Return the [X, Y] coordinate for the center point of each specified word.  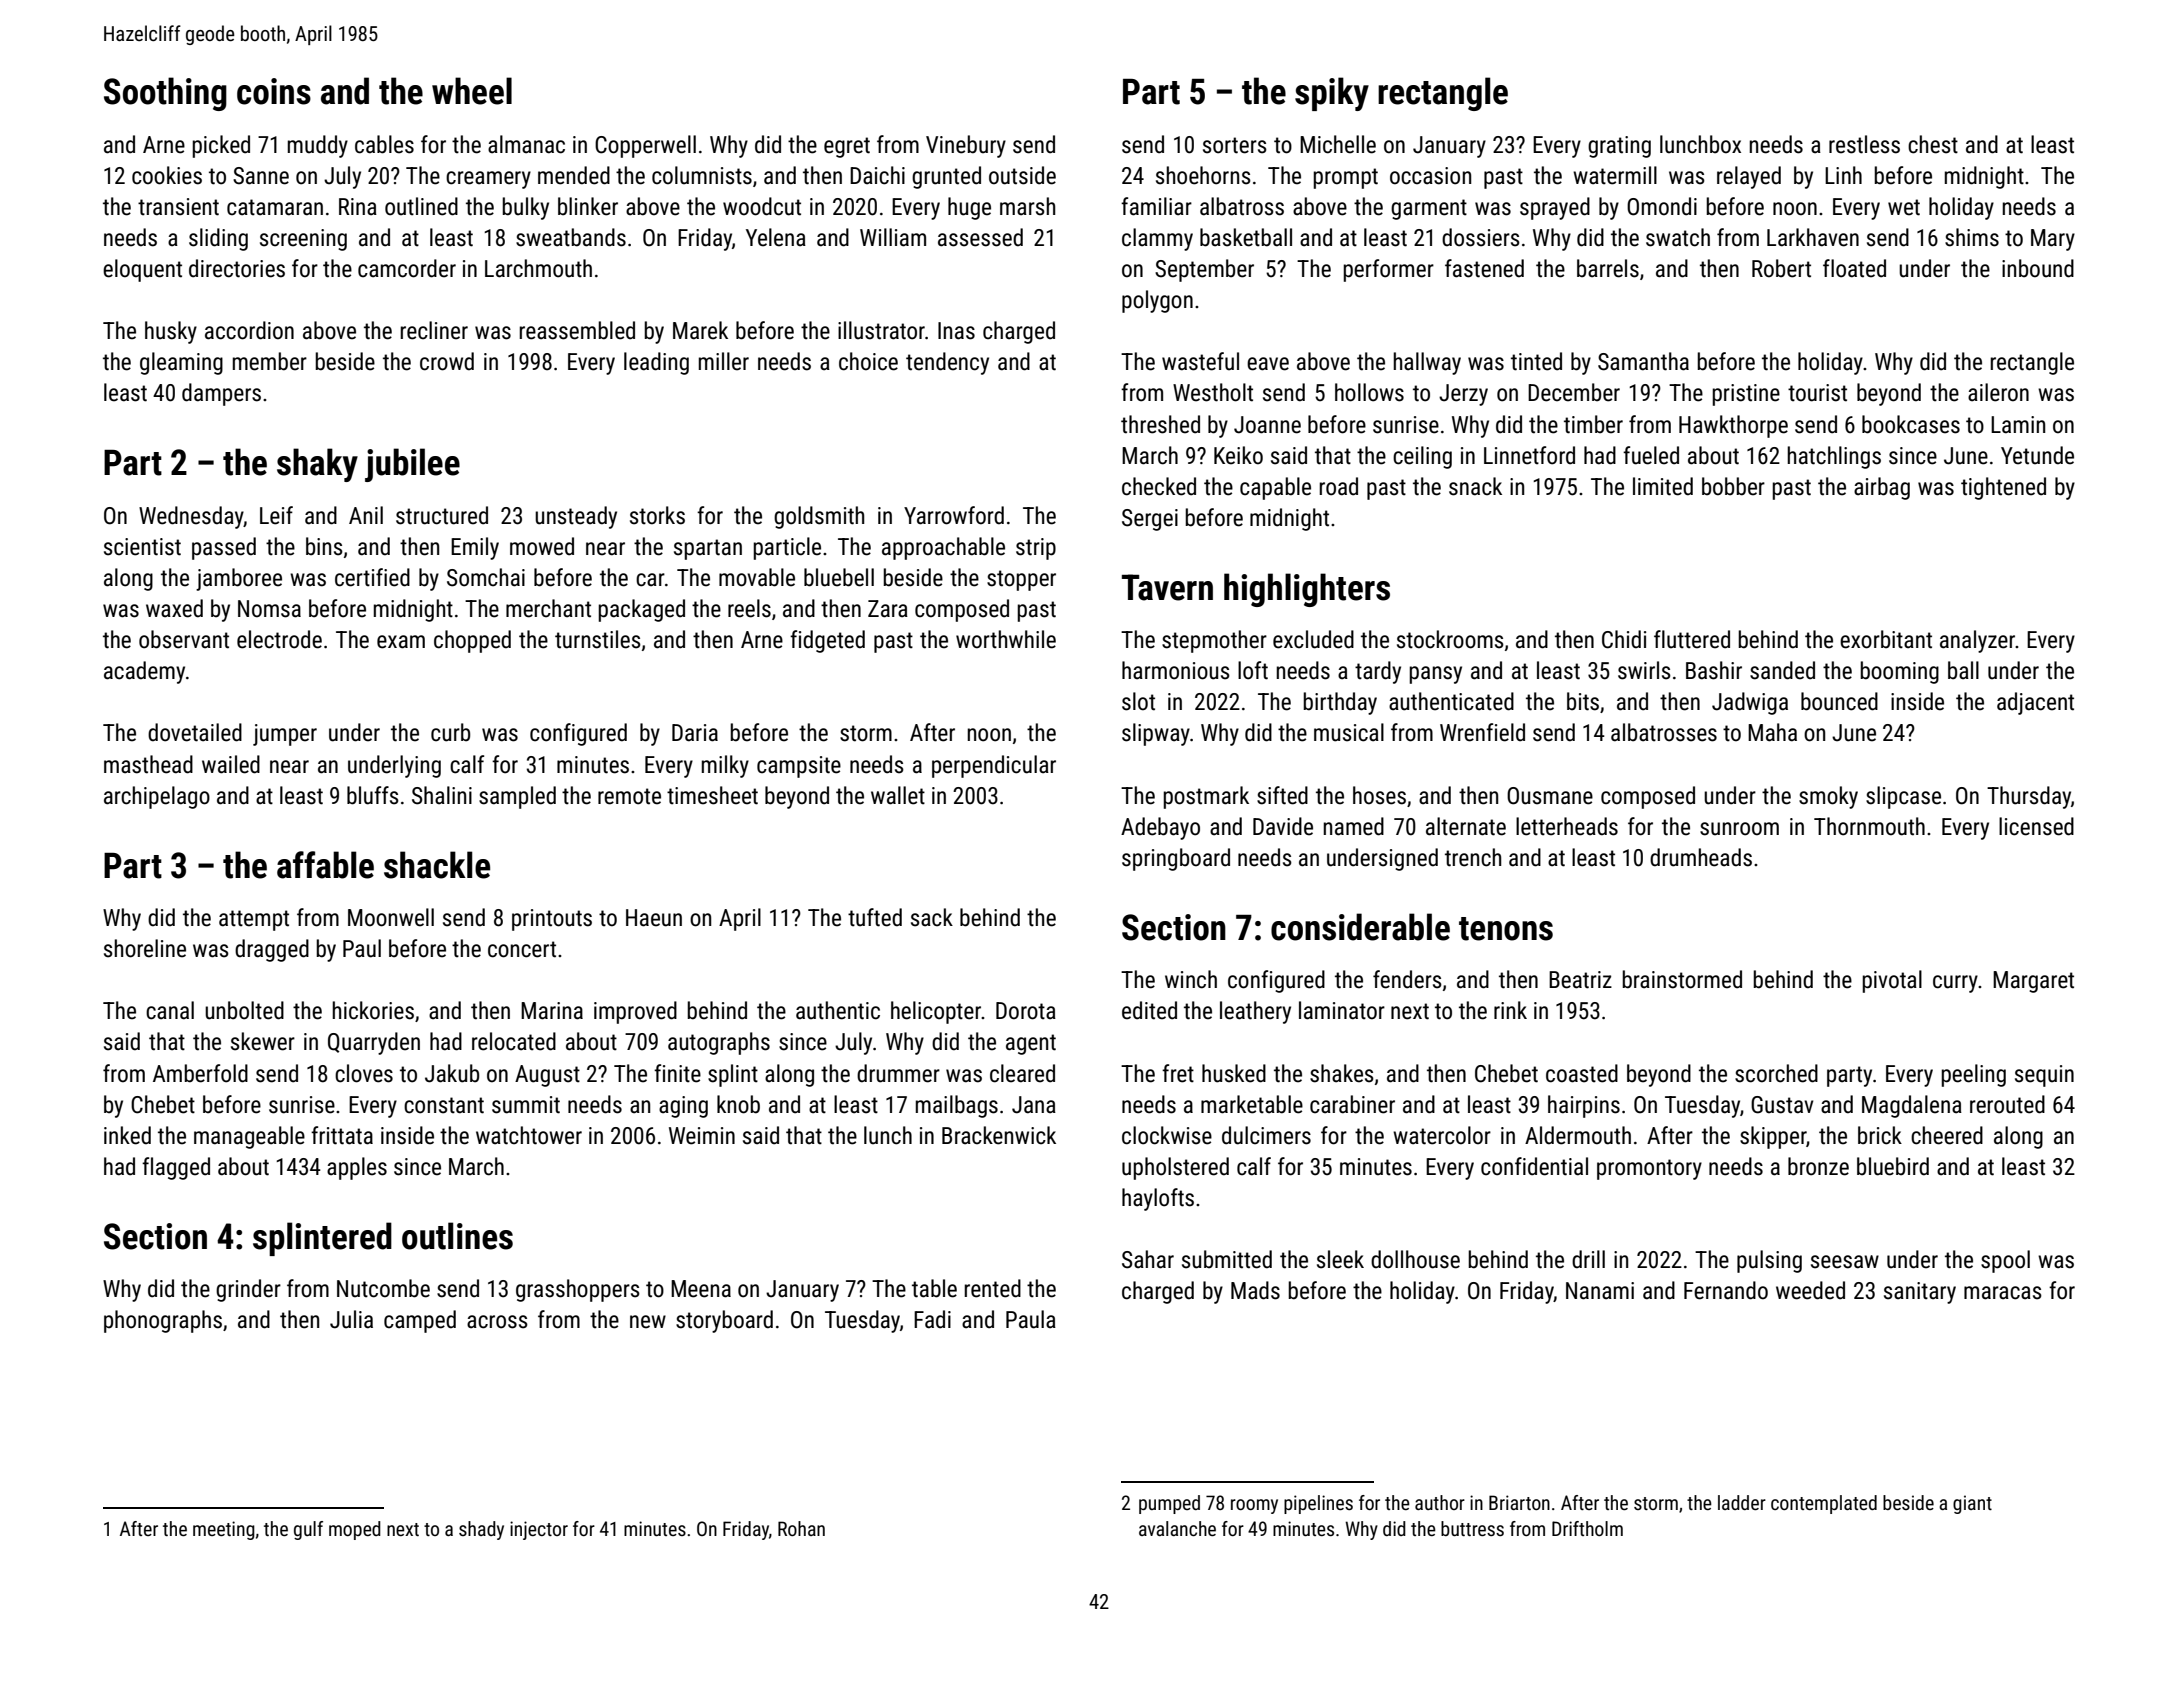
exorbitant [1886, 639]
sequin [2044, 1076]
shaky [317, 465]
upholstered [1175, 1168]
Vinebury [966, 146]
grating [1619, 147]
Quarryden [374, 1043]
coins [274, 91]
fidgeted [827, 641]
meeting [224, 1530]
